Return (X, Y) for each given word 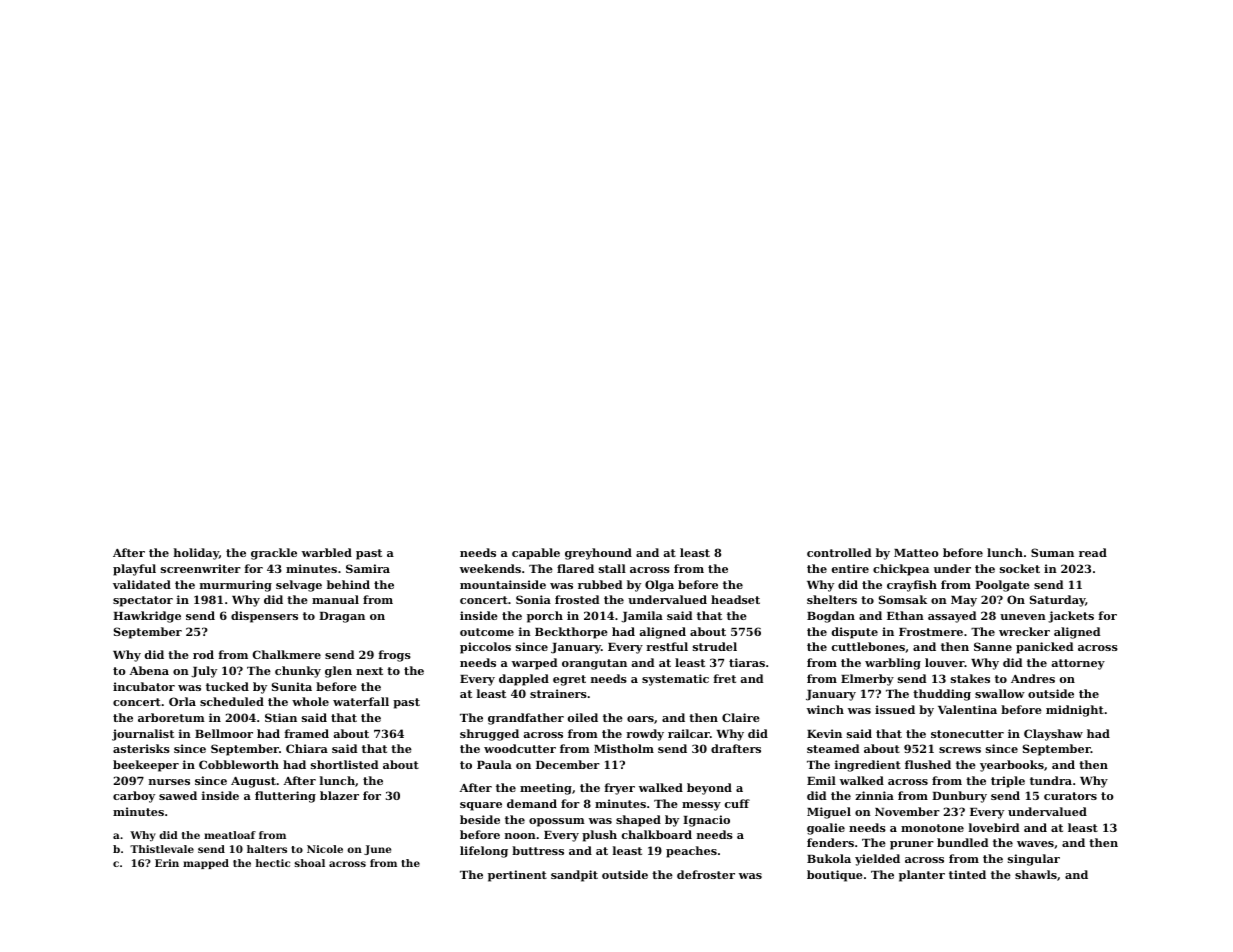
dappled (524, 680)
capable (536, 554)
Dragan (342, 617)
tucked (227, 686)
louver (945, 662)
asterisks (141, 748)
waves (1035, 844)
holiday (196, 554)
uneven (1023, 617)
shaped (638, 821)
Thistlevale (162, 849)
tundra (1051, 780)
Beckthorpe (571, 633)
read (1093, 552)
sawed (178, 795)
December (568, 764)
